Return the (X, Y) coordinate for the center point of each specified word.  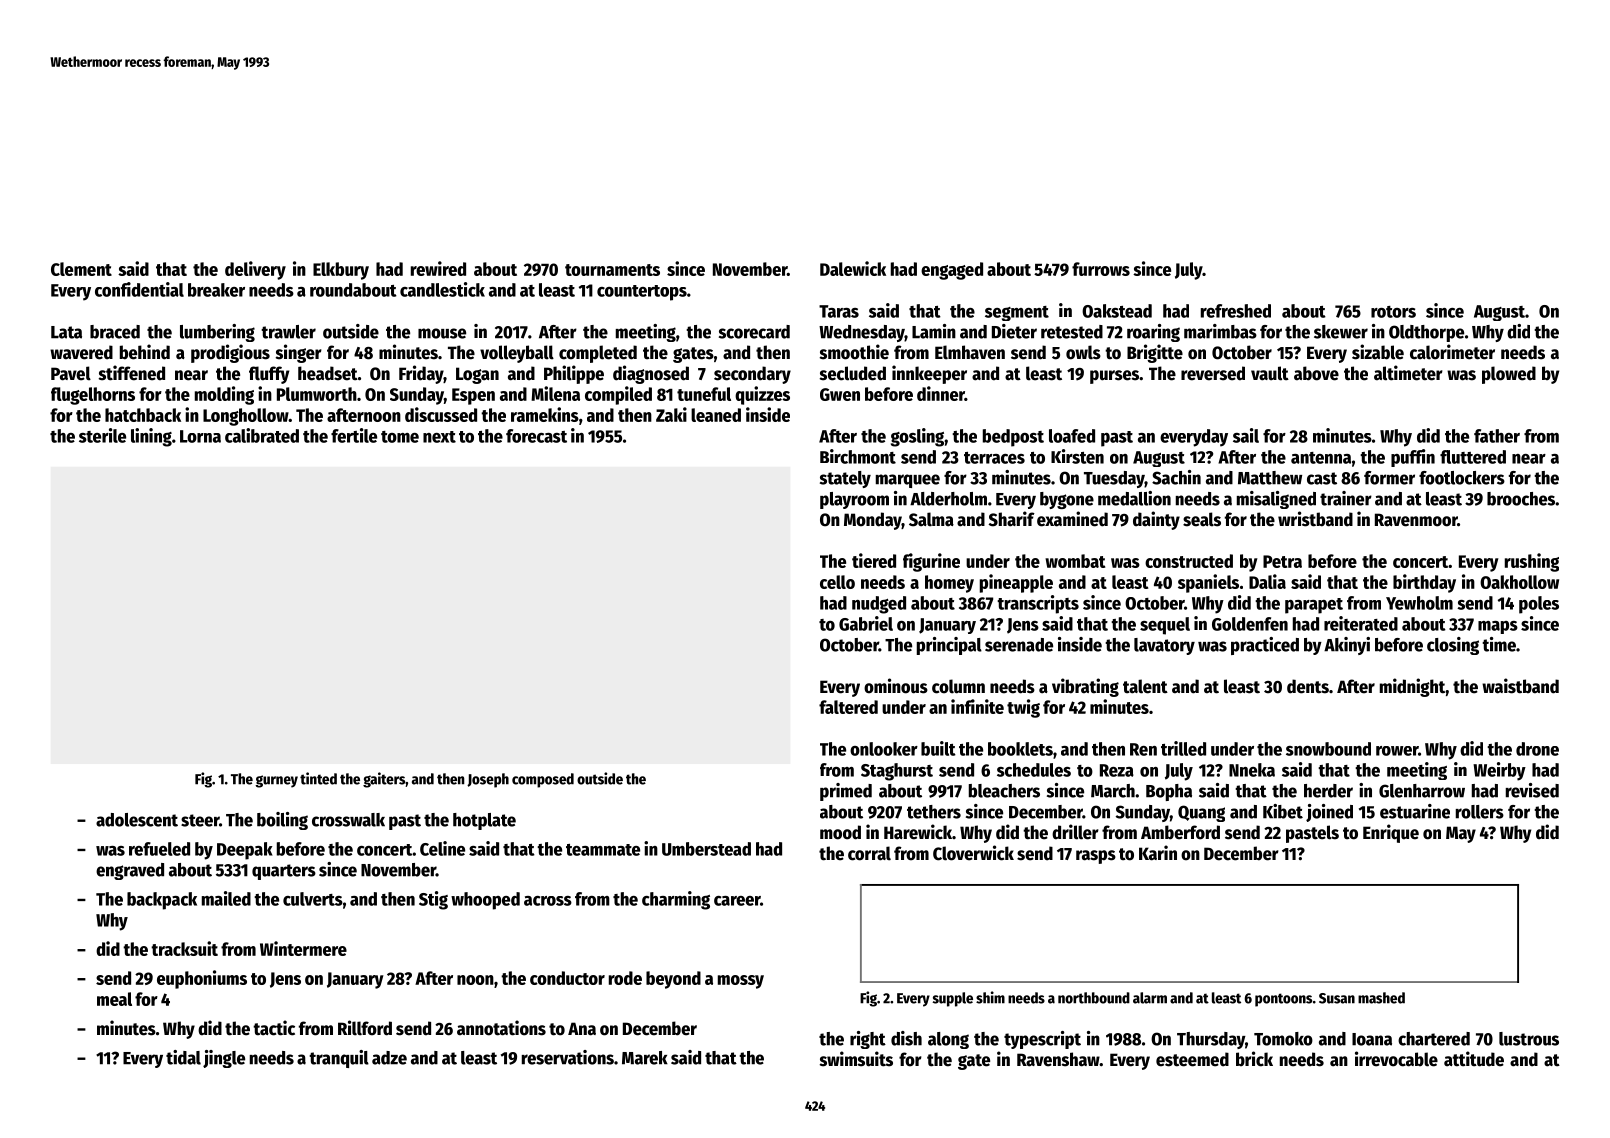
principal (949, 646)
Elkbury (341, 271)
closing (1453, 646)
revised (1532, 790)
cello (837, 582)
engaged (952, 271)
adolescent (137, 820)
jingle (224, 1059)
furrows (1101, 269)
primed (846, 792)
